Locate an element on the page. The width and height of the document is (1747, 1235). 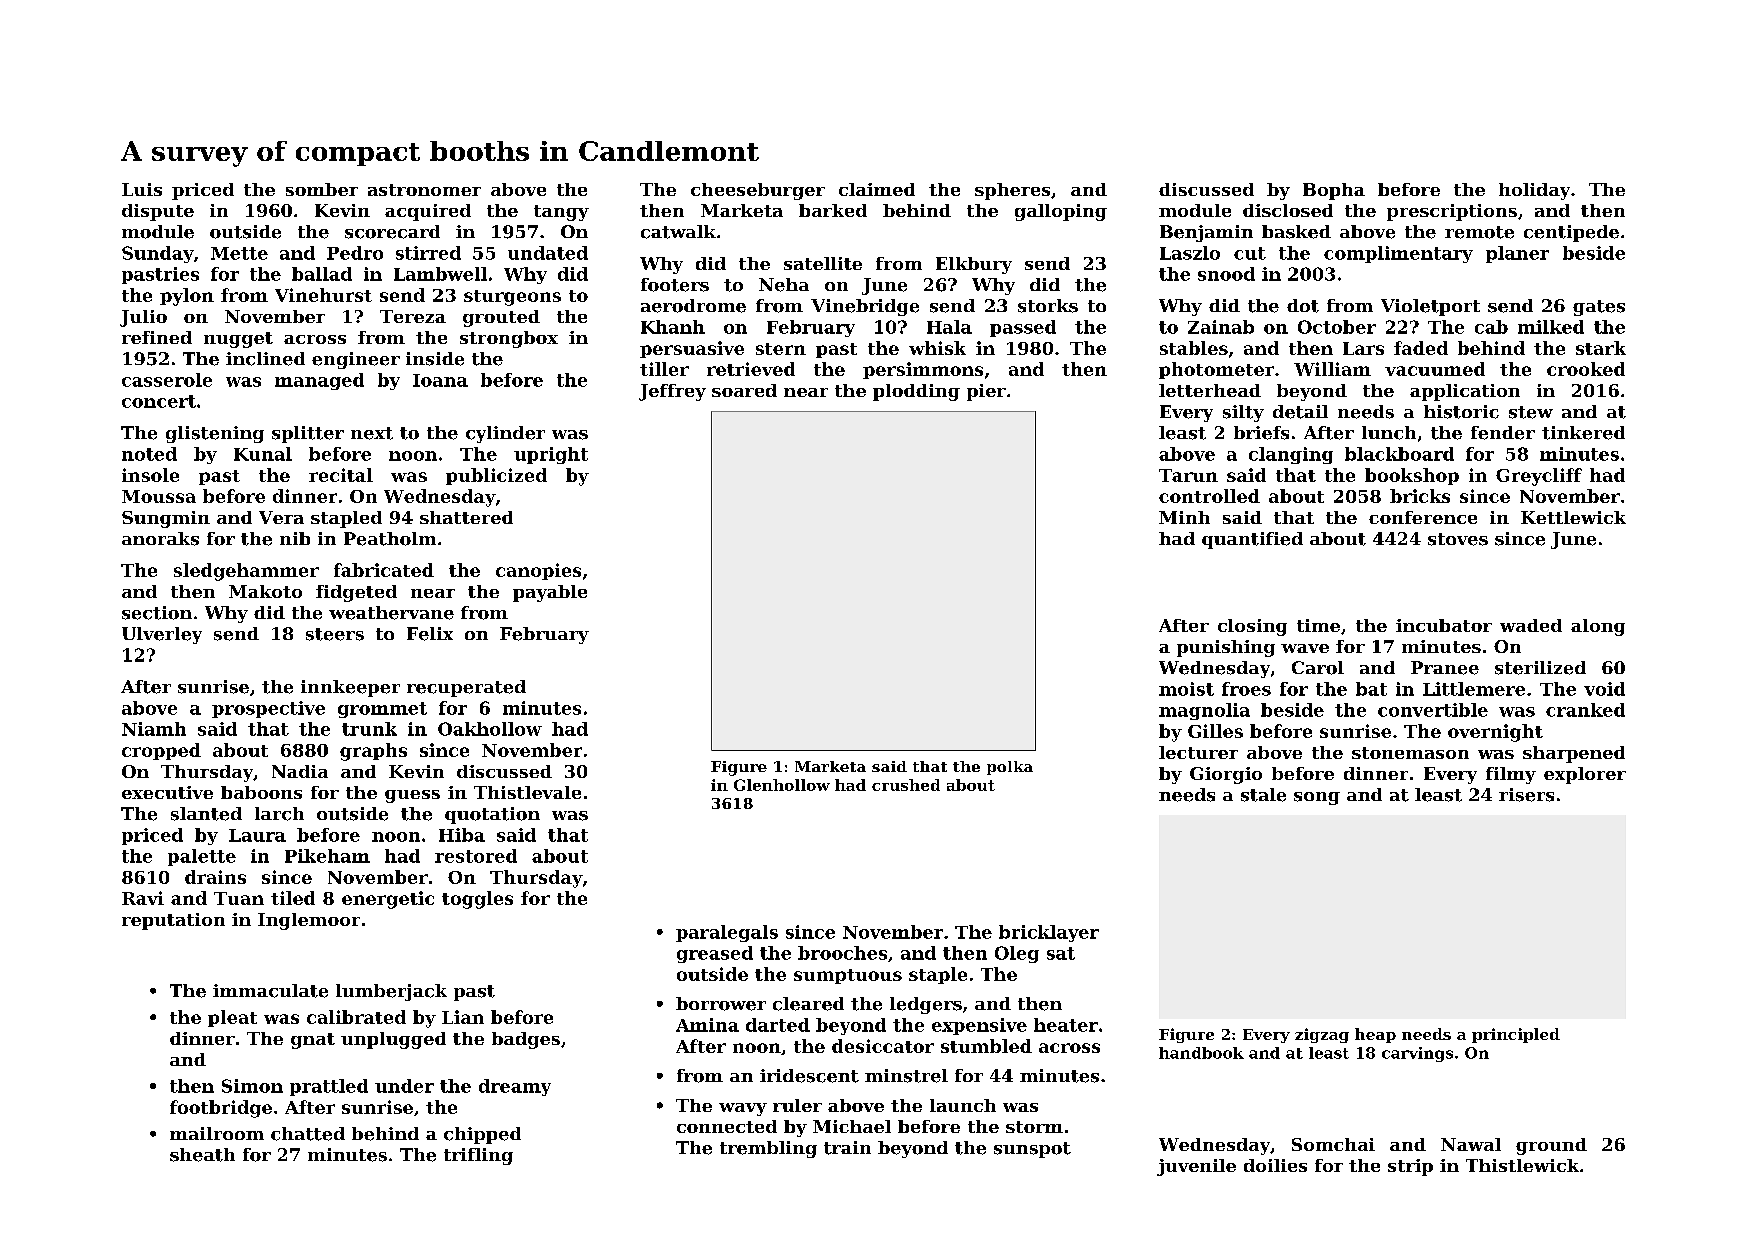
zigzag is located at coordinates (1322, 1035).
